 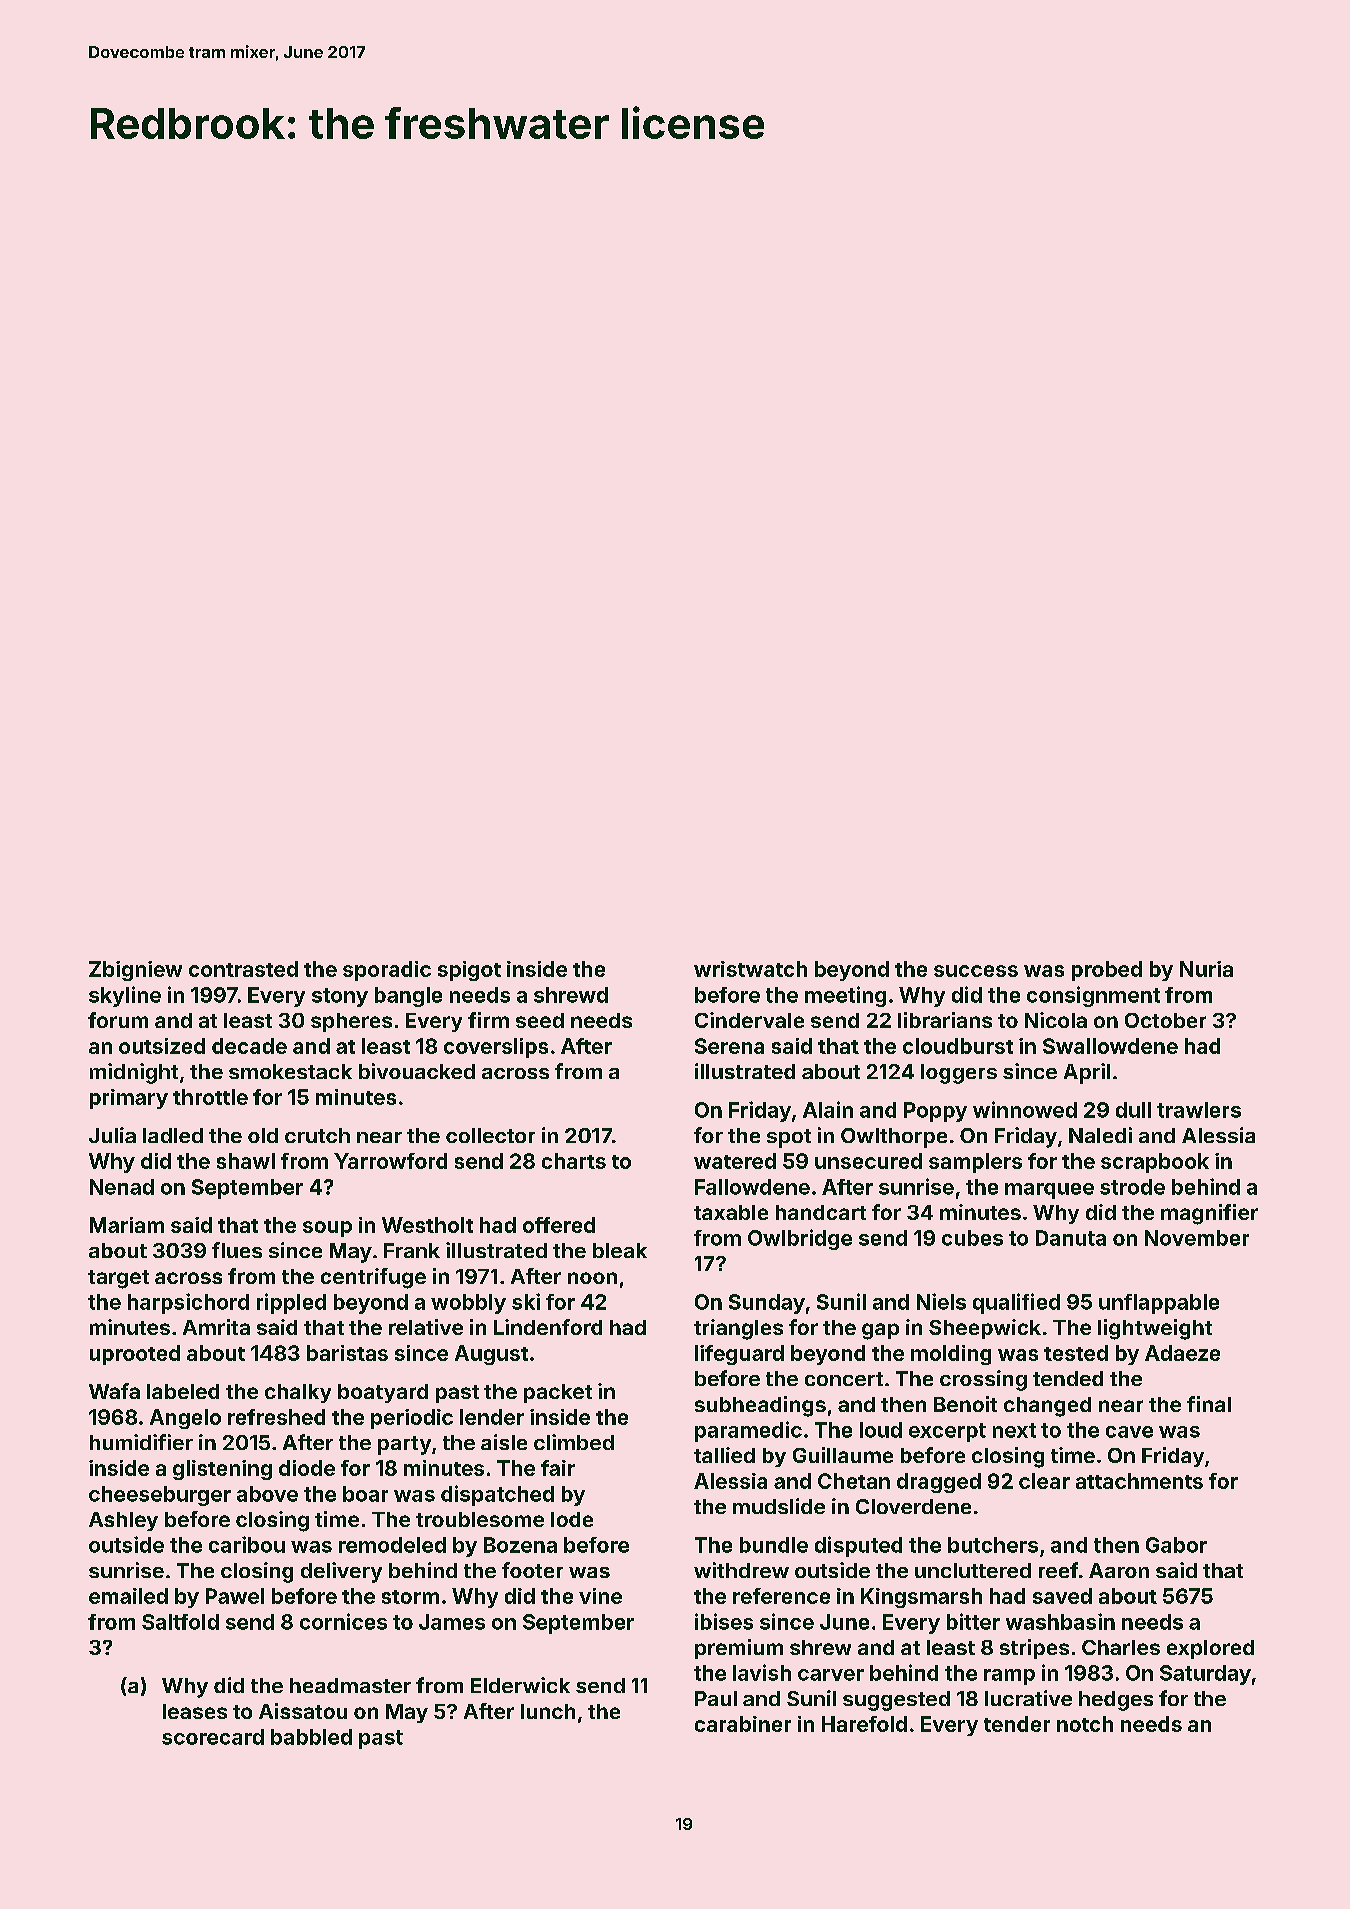 I want to click on Yarrowford, so click(x=390, y=1161).
